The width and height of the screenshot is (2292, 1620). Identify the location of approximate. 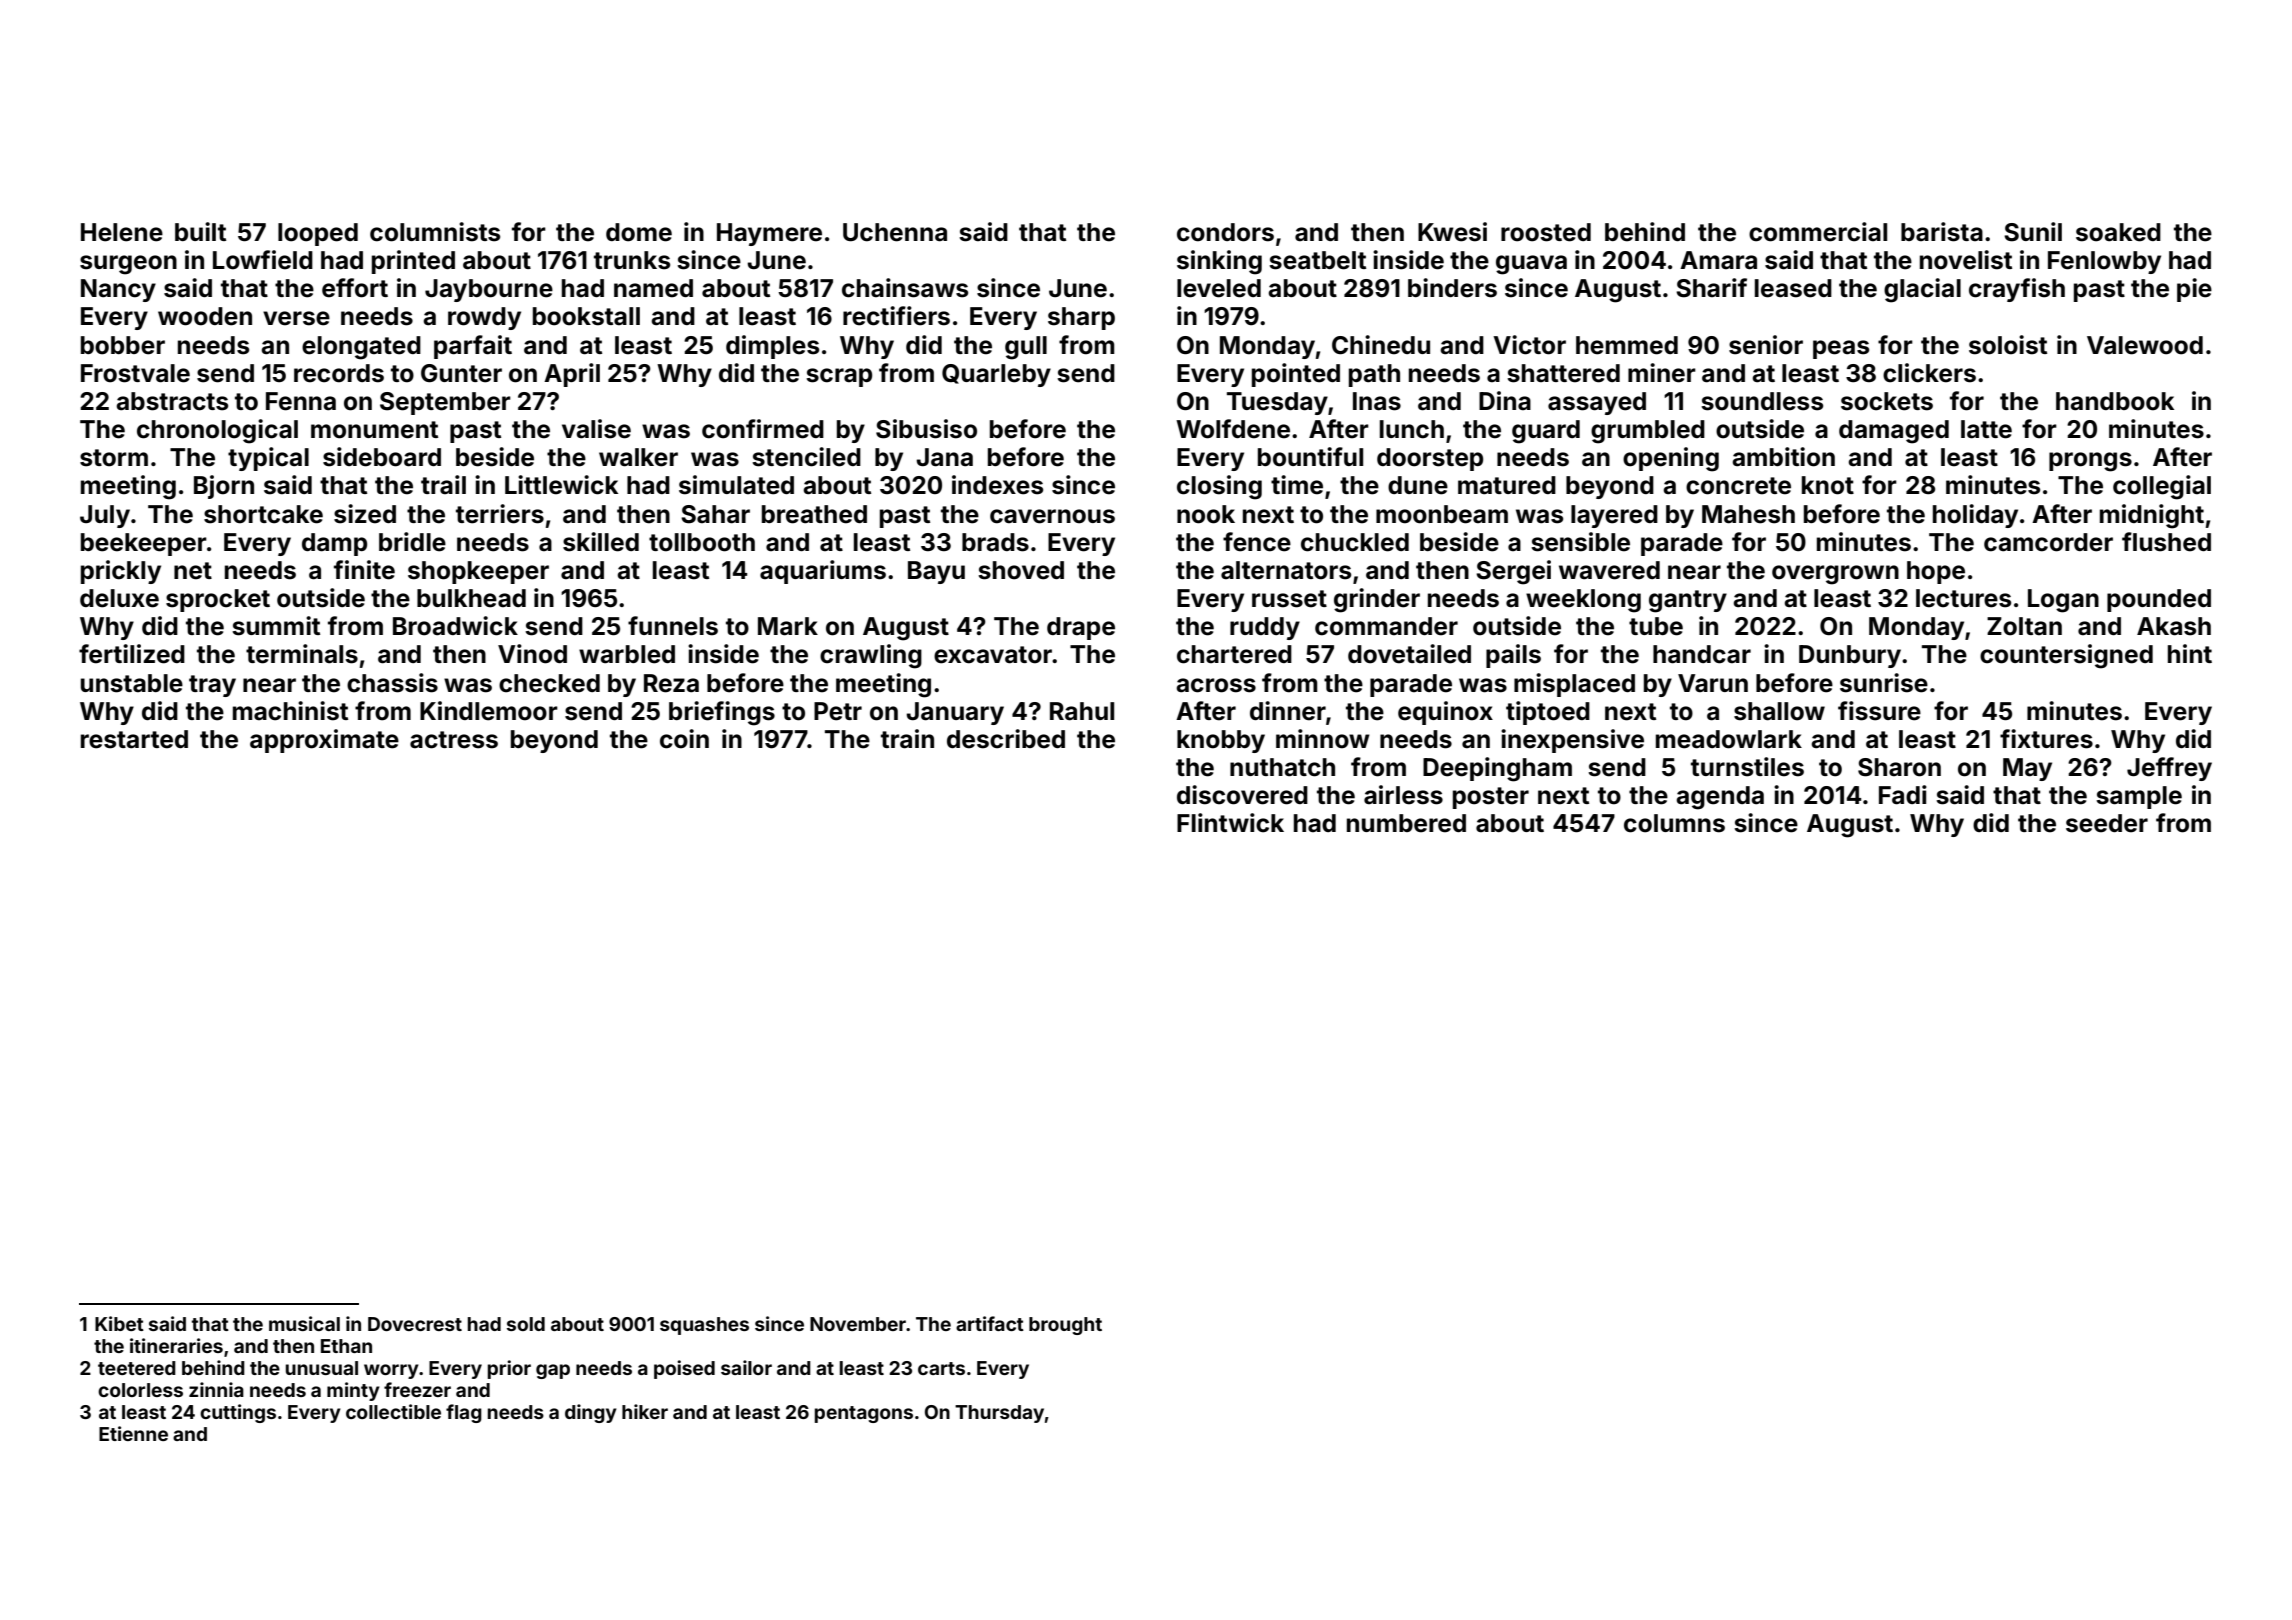
(324, 741).
